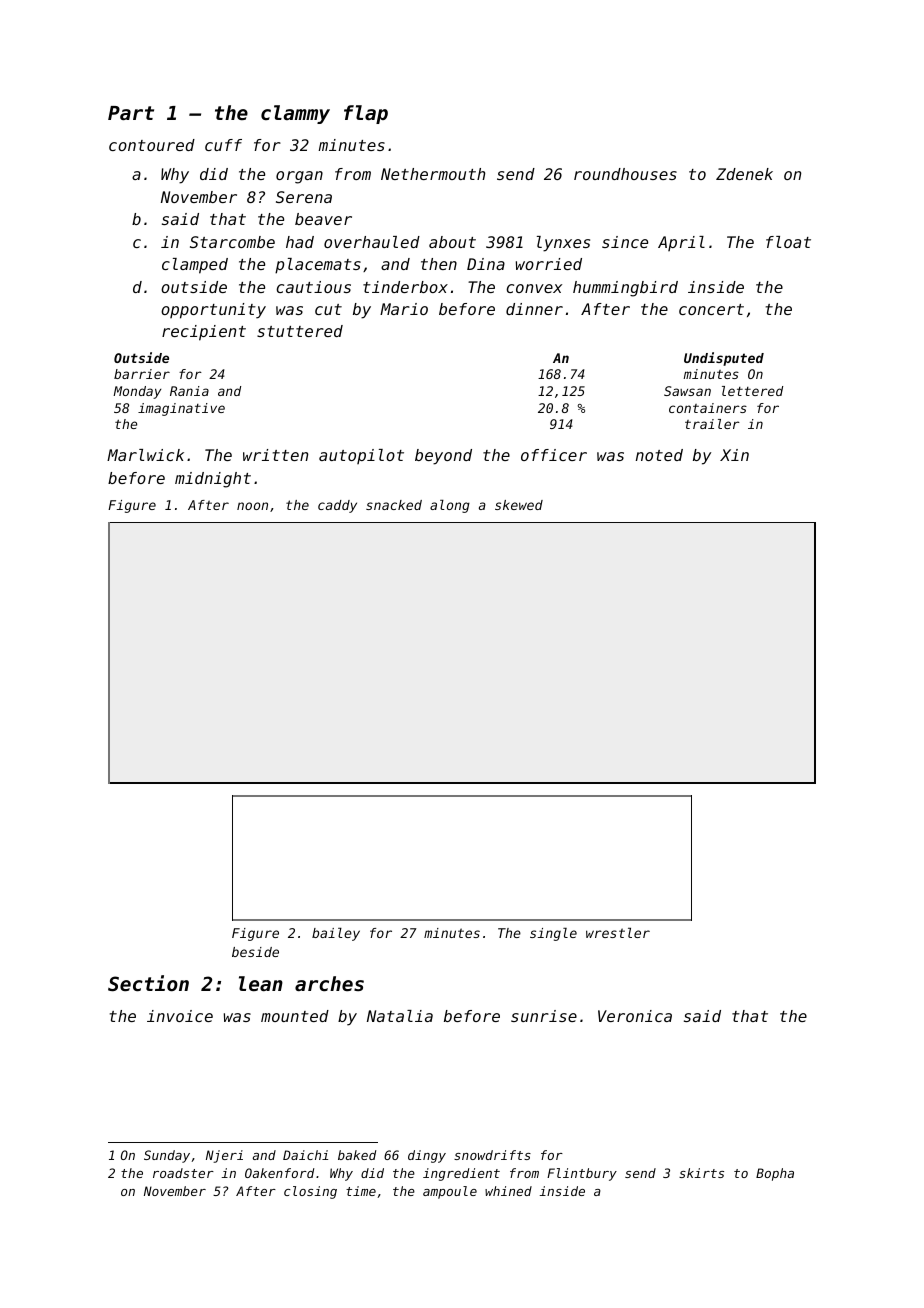 The height and width of the screenshot is (1308, 924). I want to click on Xin, so click(734, 455).
